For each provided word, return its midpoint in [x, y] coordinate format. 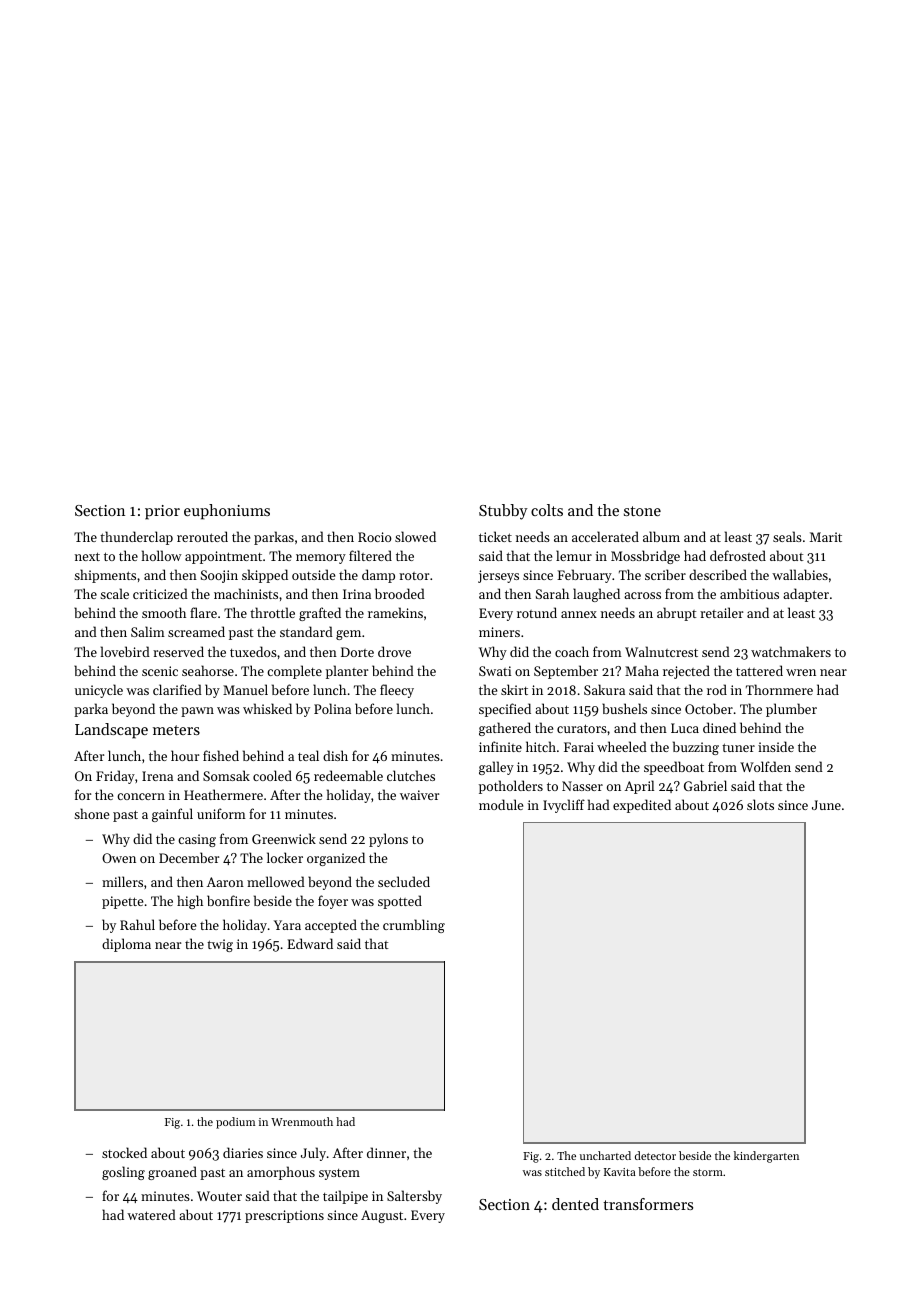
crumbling [414, 926]
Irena [157, 776]
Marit [826, 537]
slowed [415, 536]
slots [760, 804]
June [826, 805]
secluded [404, 881]
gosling [123, 1173]
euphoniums [227, 512]
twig [220, 945]
